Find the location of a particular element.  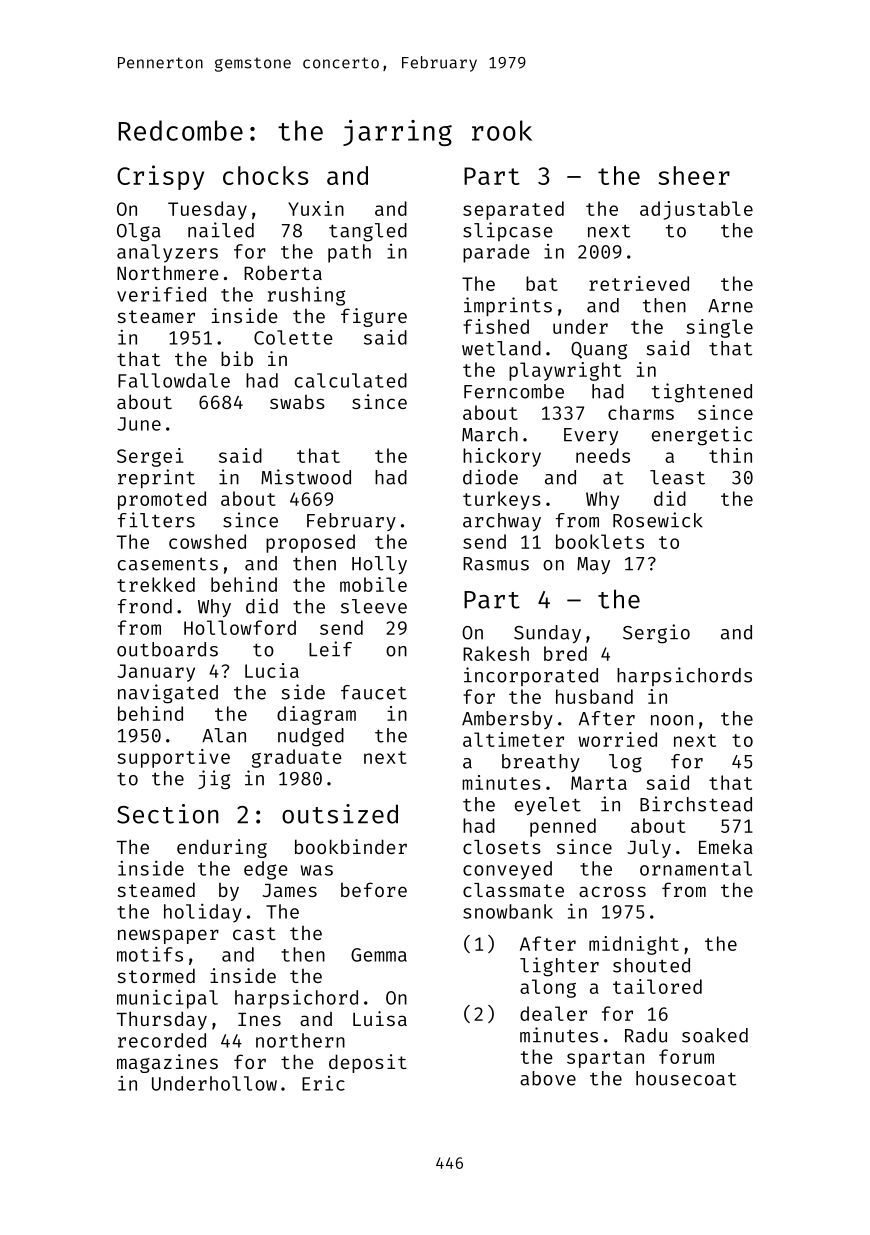

recorded is located at coordinates (162, 1040).
